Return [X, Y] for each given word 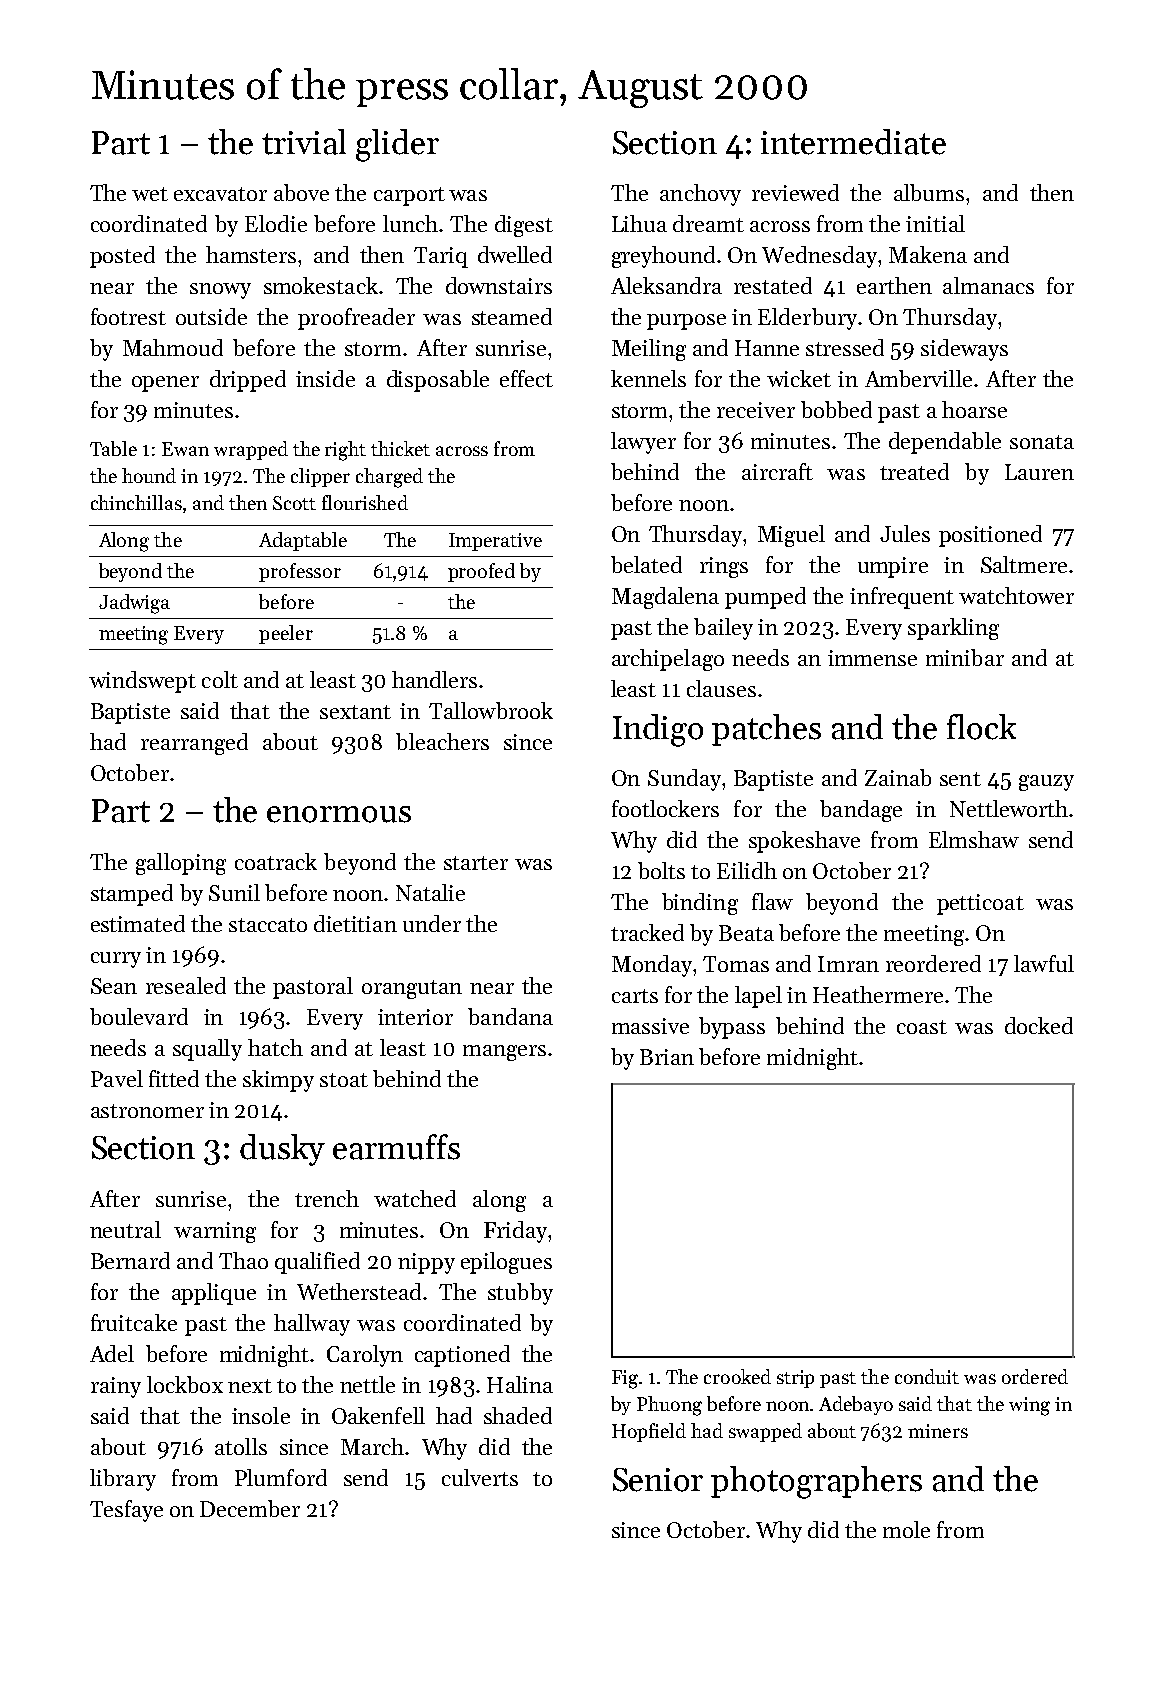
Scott [294, 503]
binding [700, 904]
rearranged [194, 744]
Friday [515, 1232]
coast [922, 1027]
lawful [1044, 963]
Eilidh [747, 870]
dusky [282, 1150]
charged [389, 478]
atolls [241, 1446]
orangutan [412, 989]
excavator [220, 194]
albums [929, 192]
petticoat [980, 904]
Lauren [1039, 472]
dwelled [515, 254]
